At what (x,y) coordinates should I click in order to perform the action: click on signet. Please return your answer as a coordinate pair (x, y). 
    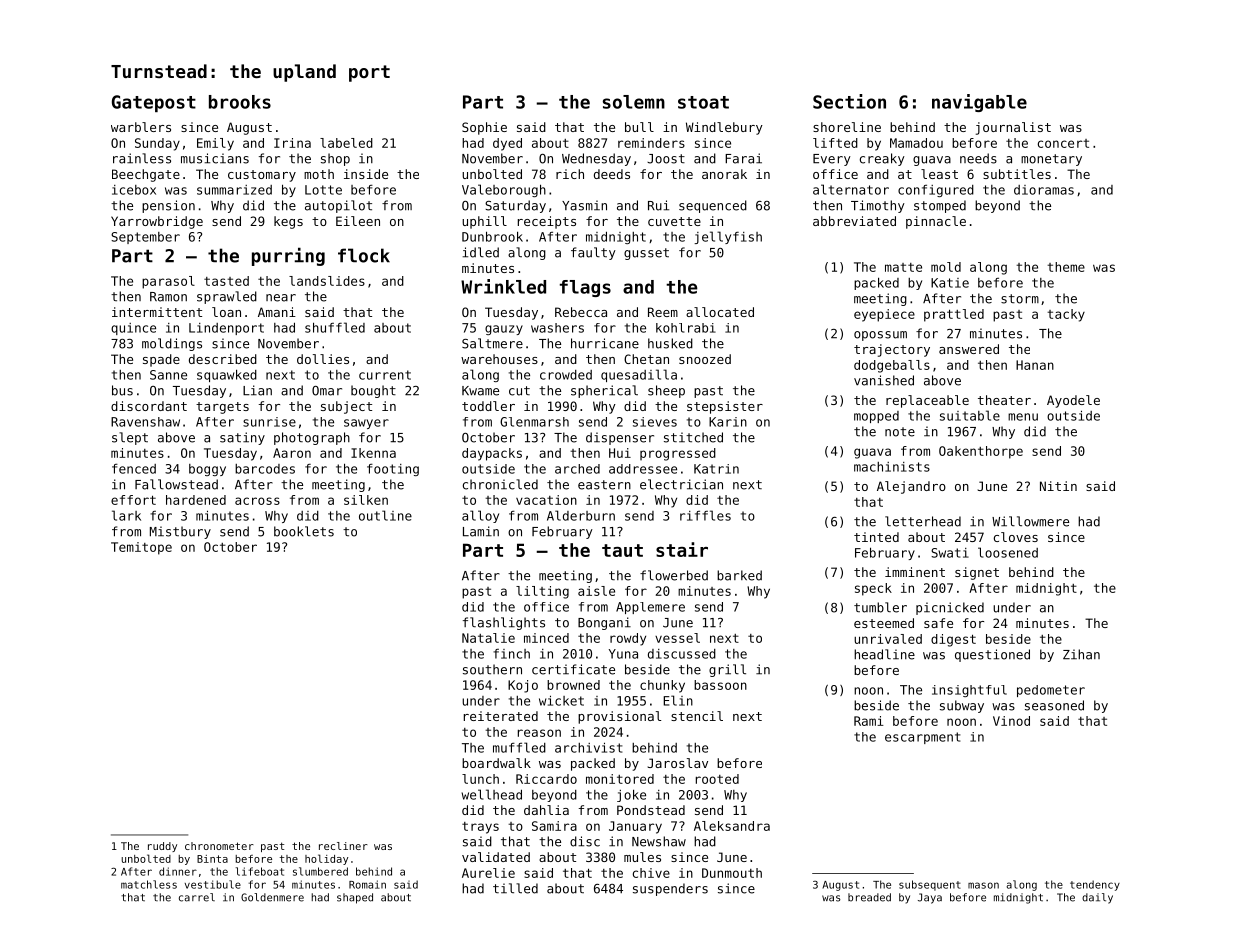
    Looking at the image, I should click on (977, 573).
